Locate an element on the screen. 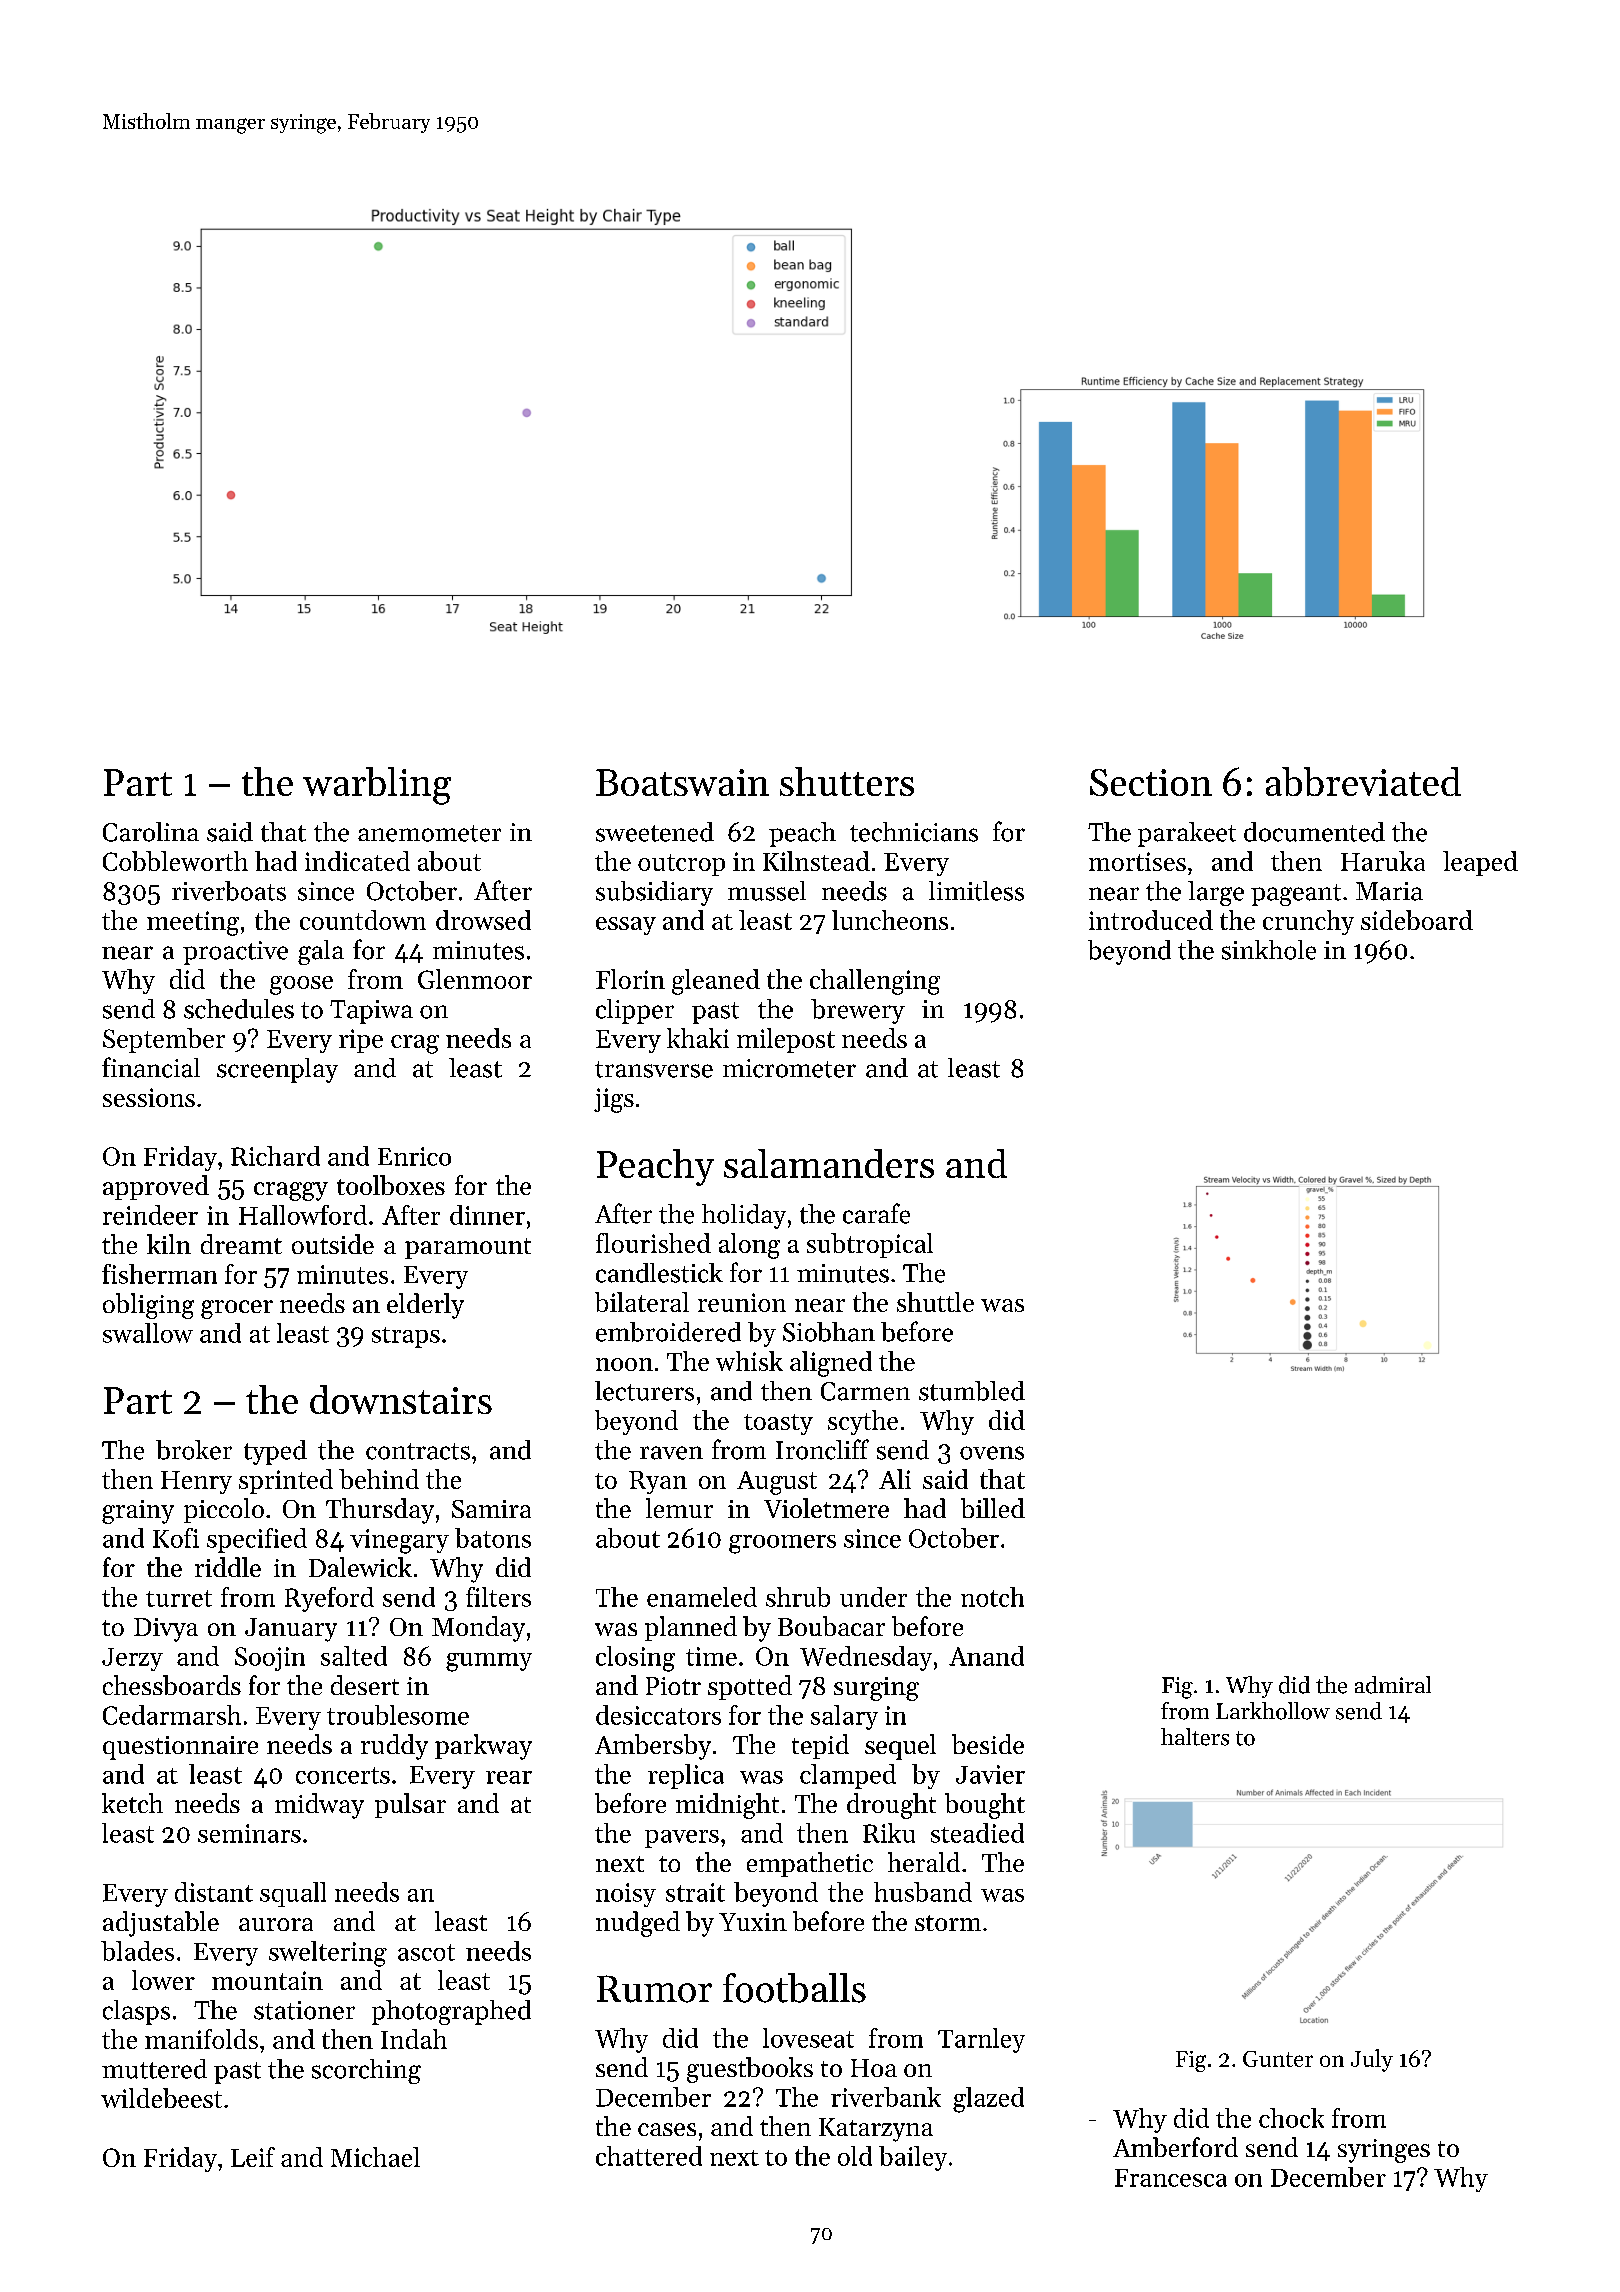 Image resolution: width=1620 pixels, height=2292 pixels. straps is located at coordinates (406, 1337).
